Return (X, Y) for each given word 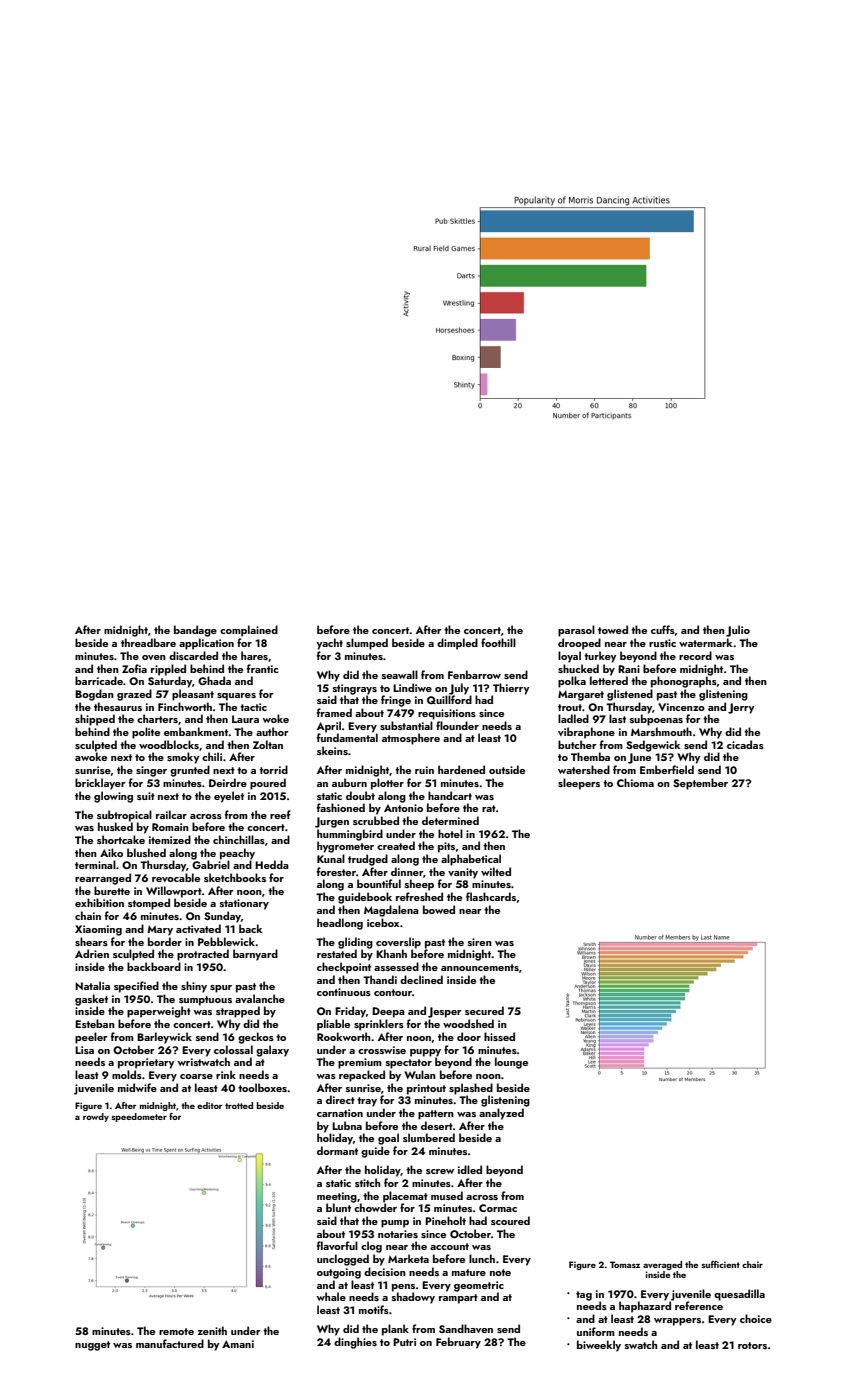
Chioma (635, 782)
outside (507, 769)
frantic (262, 668)
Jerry (741, 708)
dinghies (355, 1343)
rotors (752, 1345)
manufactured (170, 1343)
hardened (461, 769)
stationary (244, 904)
